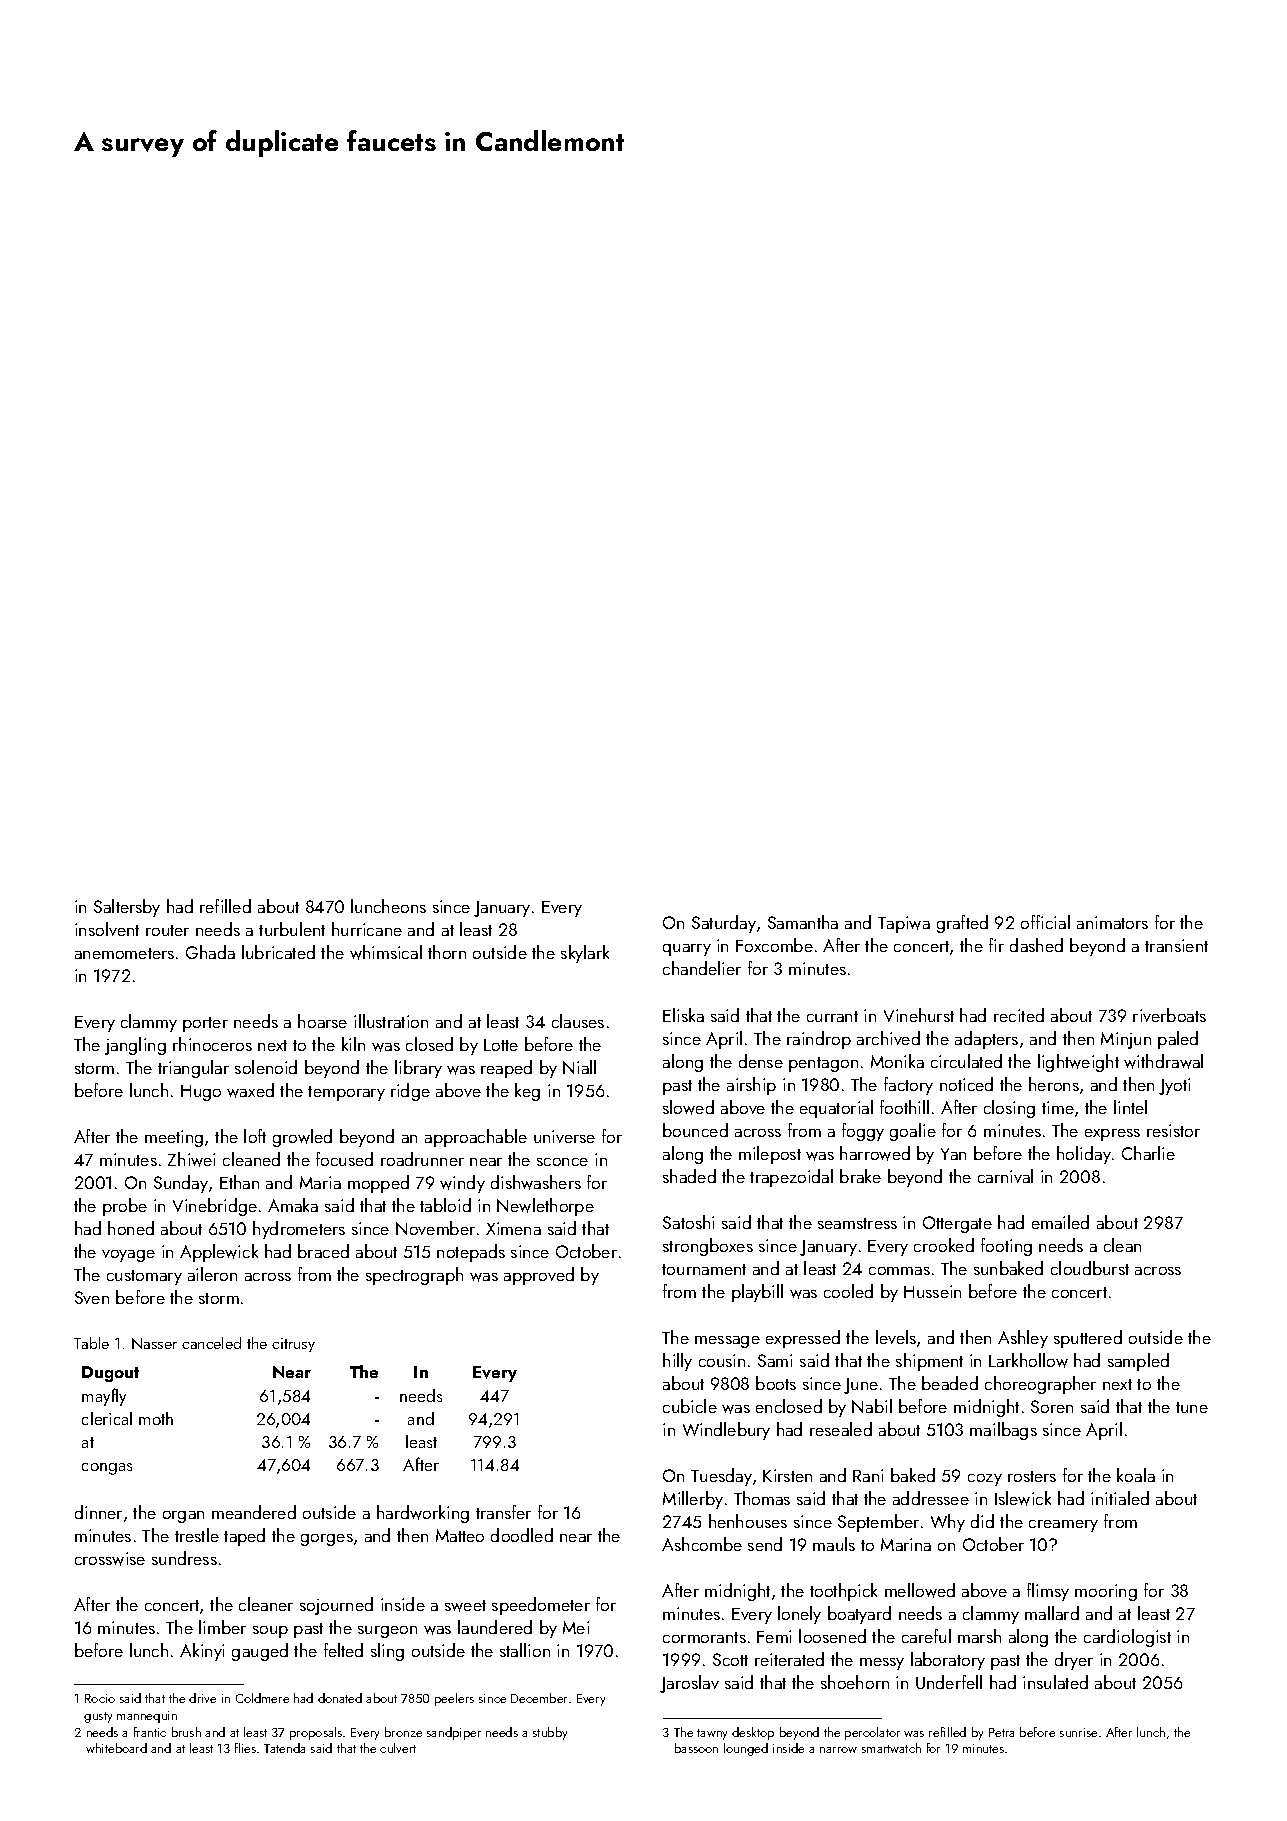  What do you see at coordinates (1058, 1107) in the document?
I see `time` at bounding box center [1058, 1107].
